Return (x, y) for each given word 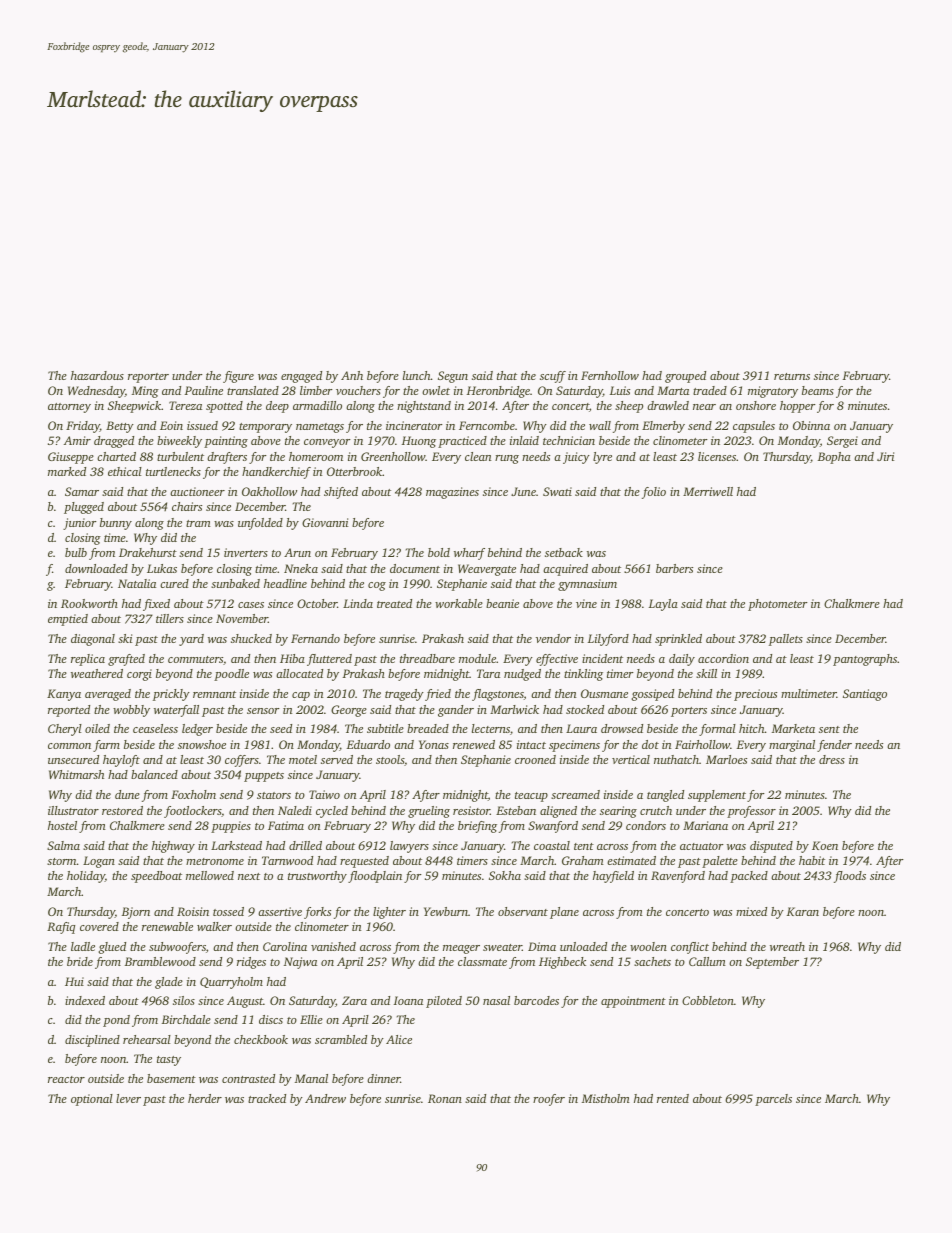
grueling (429, 812)
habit (812, 860)
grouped (685, 377)
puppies (231, 827)
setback (564, 552)
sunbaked (235, 583)
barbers (674, 568)
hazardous (97, 375)
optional (92, 1100)
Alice (399, 1039)
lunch (417, 375)
